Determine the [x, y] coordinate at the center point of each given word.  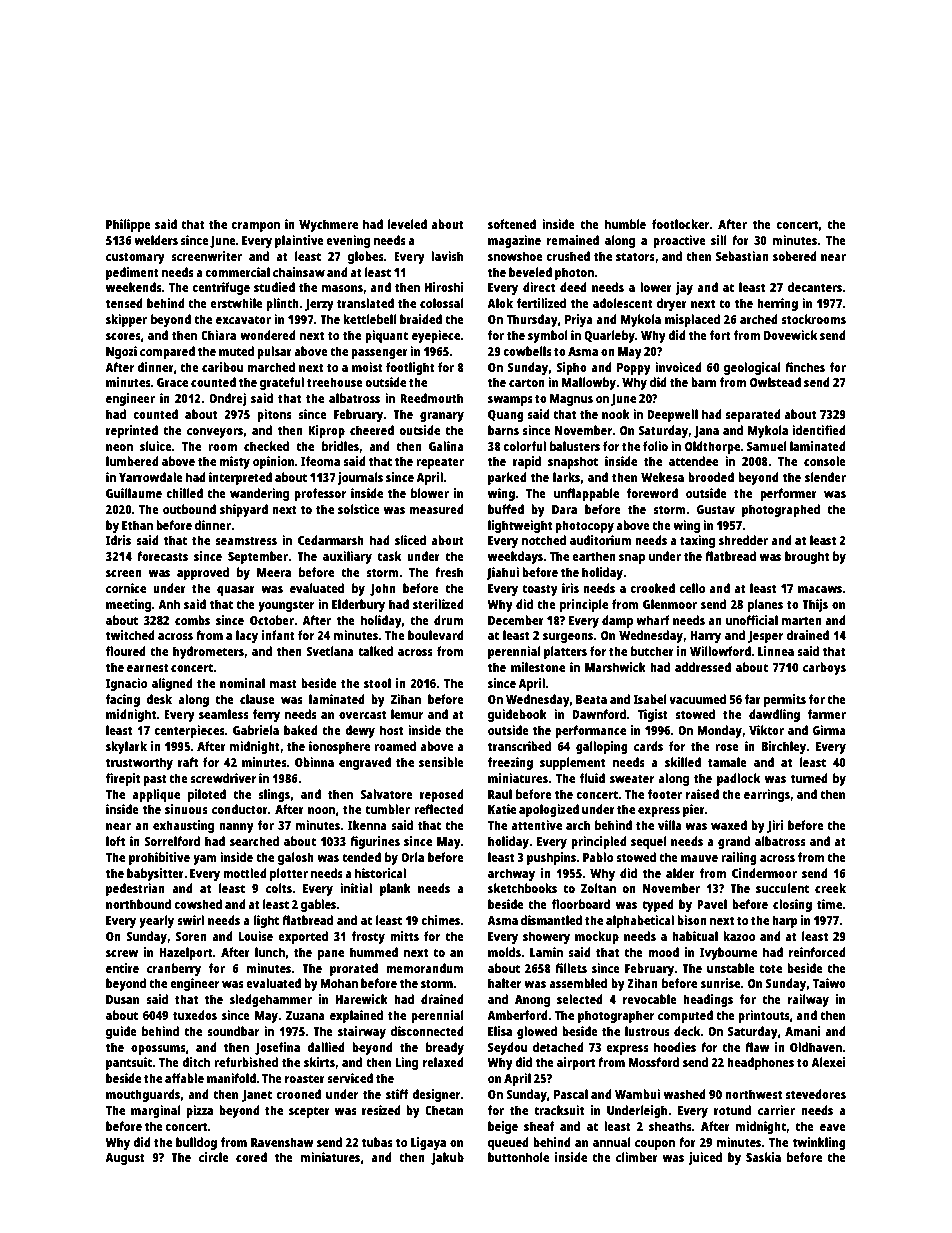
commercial [237, 272]
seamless [224, 714]
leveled [407, 224]
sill [718, 240]
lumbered [132, 461]
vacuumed [697, 699]
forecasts [162, 556]
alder [680, 873]
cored [251, 1157]
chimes [441, 920]
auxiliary [347, 557]
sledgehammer [271, 1000]
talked [375, 651]
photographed [781, 510]
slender [825, 477]
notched [544, 540]
